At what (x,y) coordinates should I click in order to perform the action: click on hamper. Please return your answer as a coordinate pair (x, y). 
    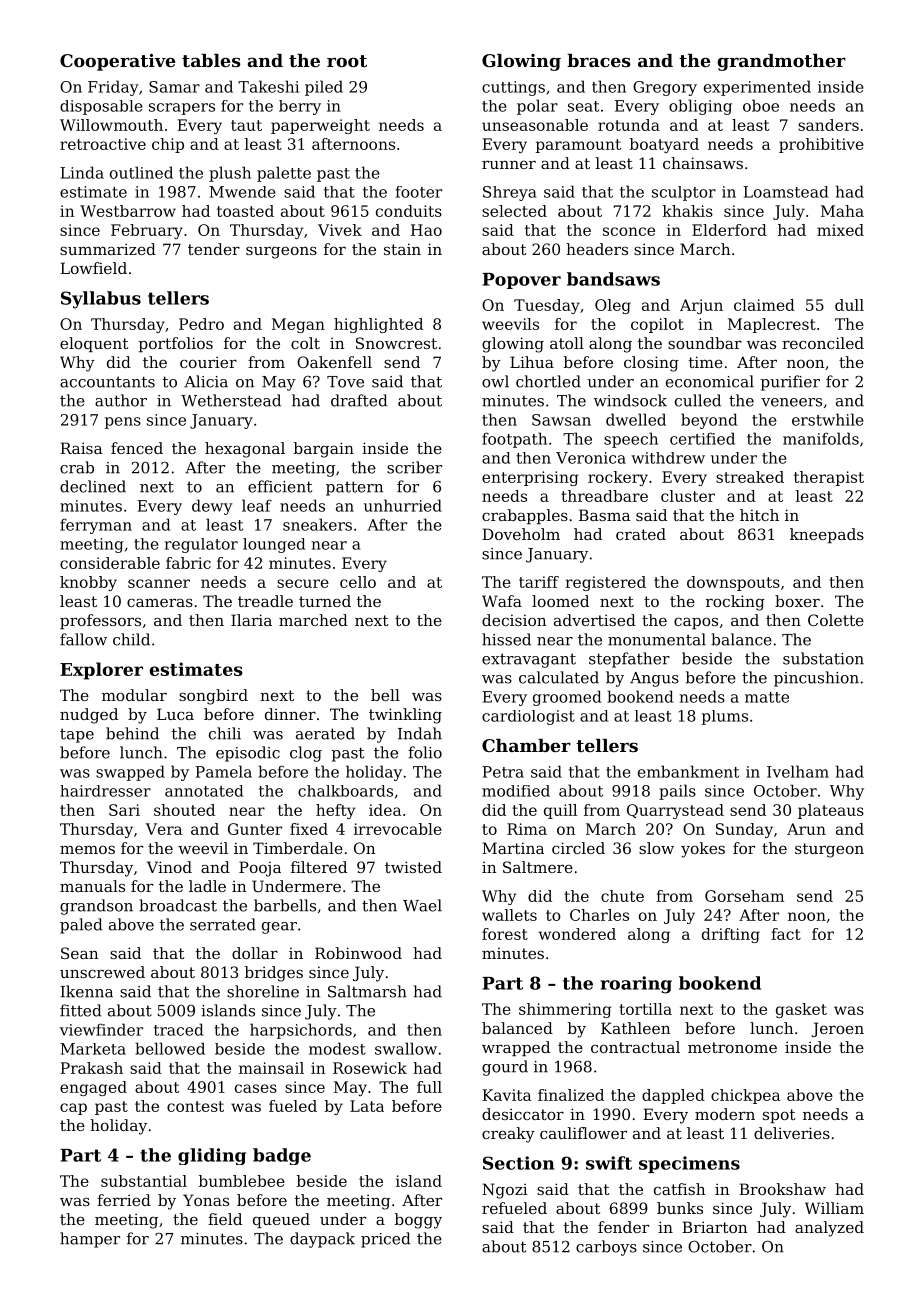
    Looking at the image, I should click on (90, 1240).
